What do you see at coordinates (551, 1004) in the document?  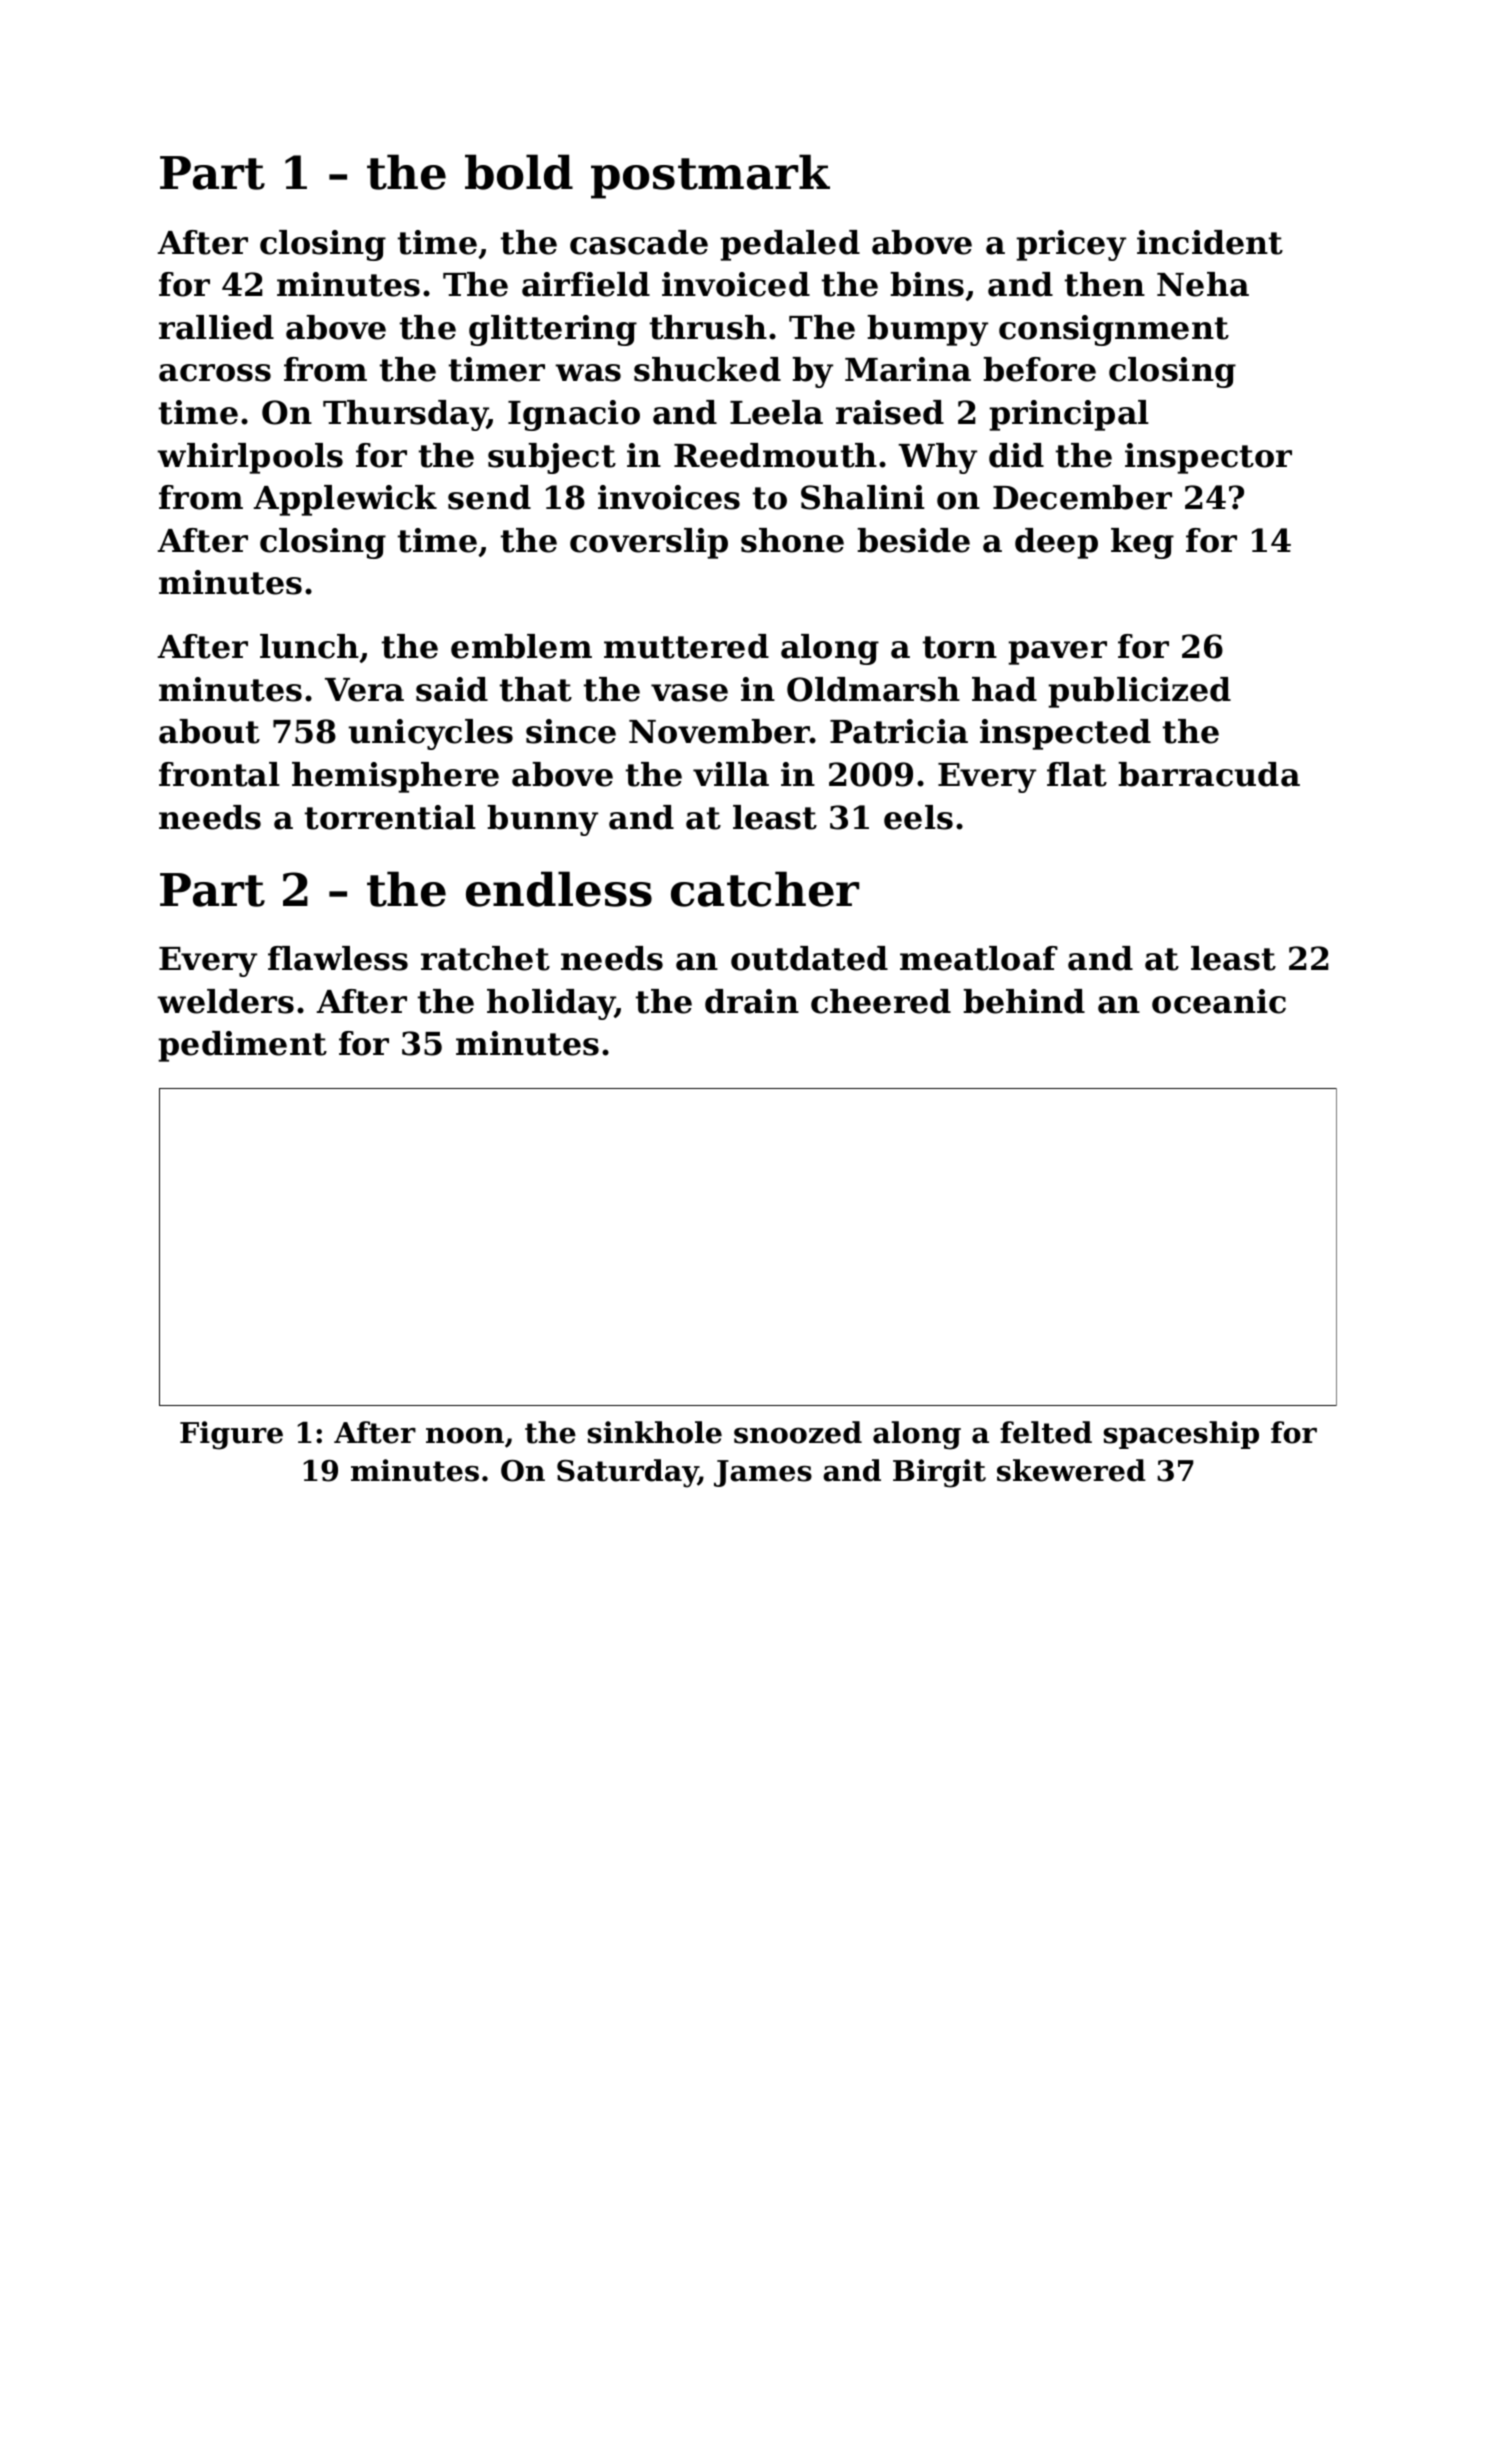 I see `holiday` at bounding box center [551, 1004].
